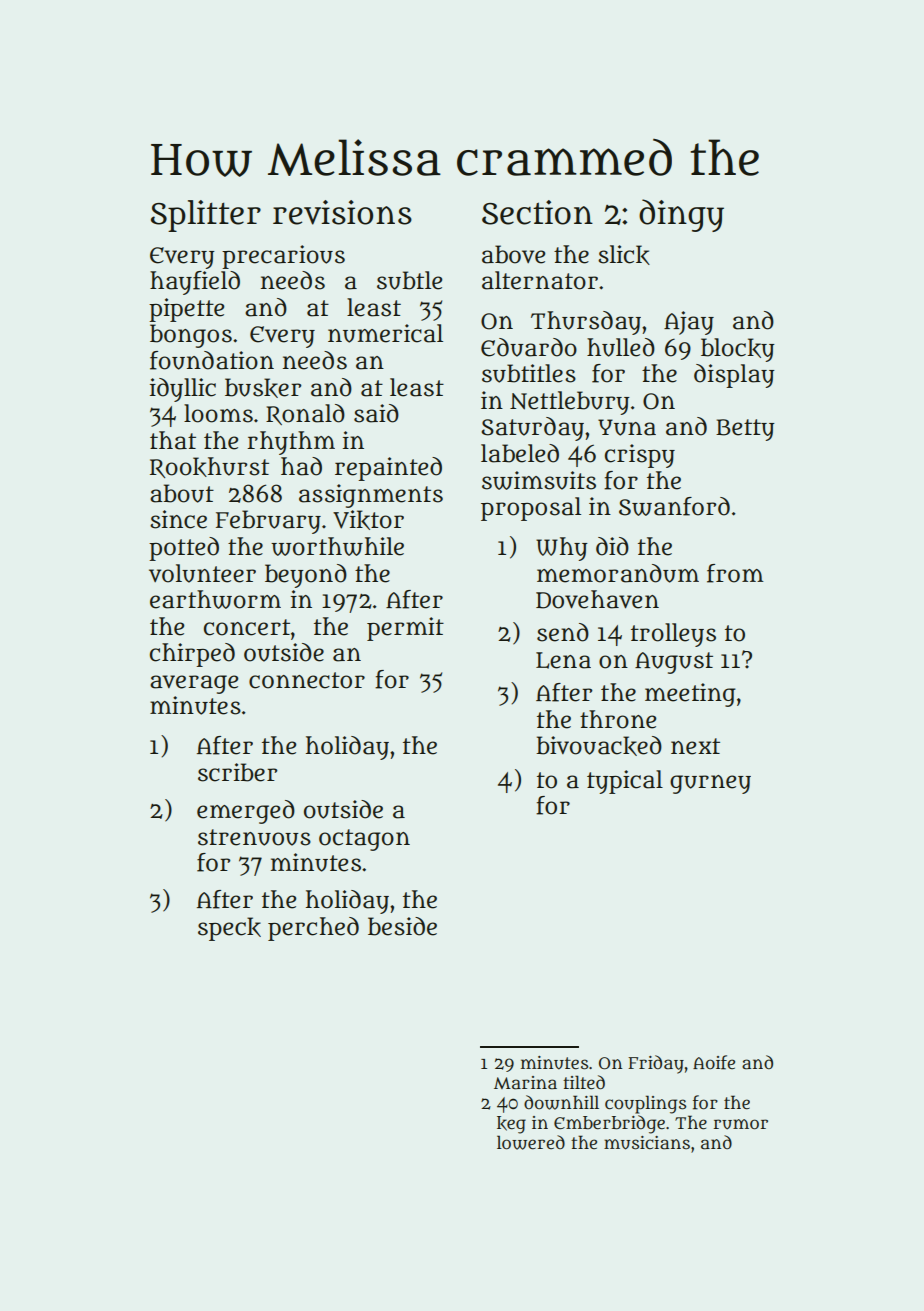 The image size is (924, 1311). I want to click on slick, so click(624, 255).
